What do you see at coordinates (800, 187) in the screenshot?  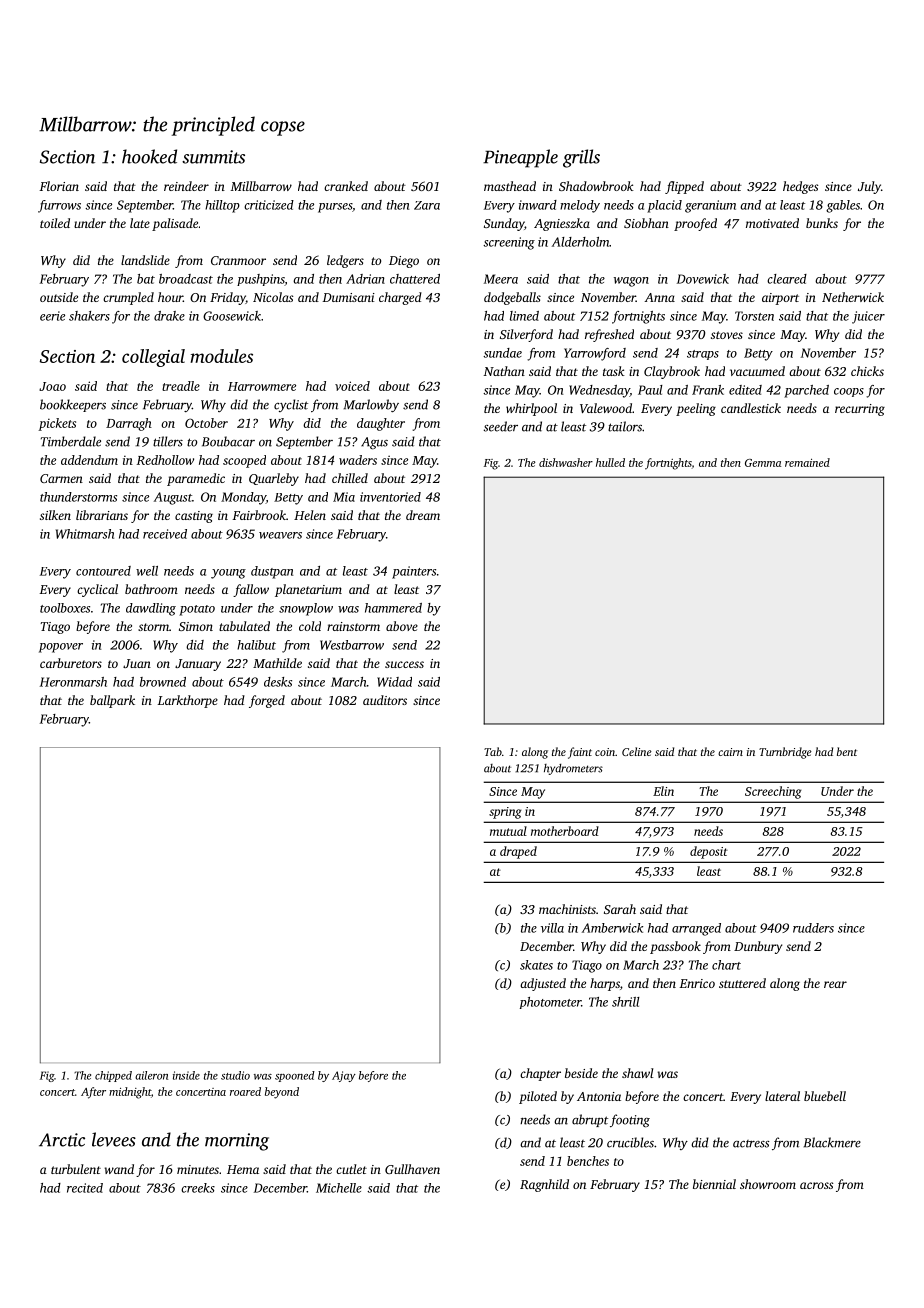 I see `hedges` at bounding box center [800, 187].
